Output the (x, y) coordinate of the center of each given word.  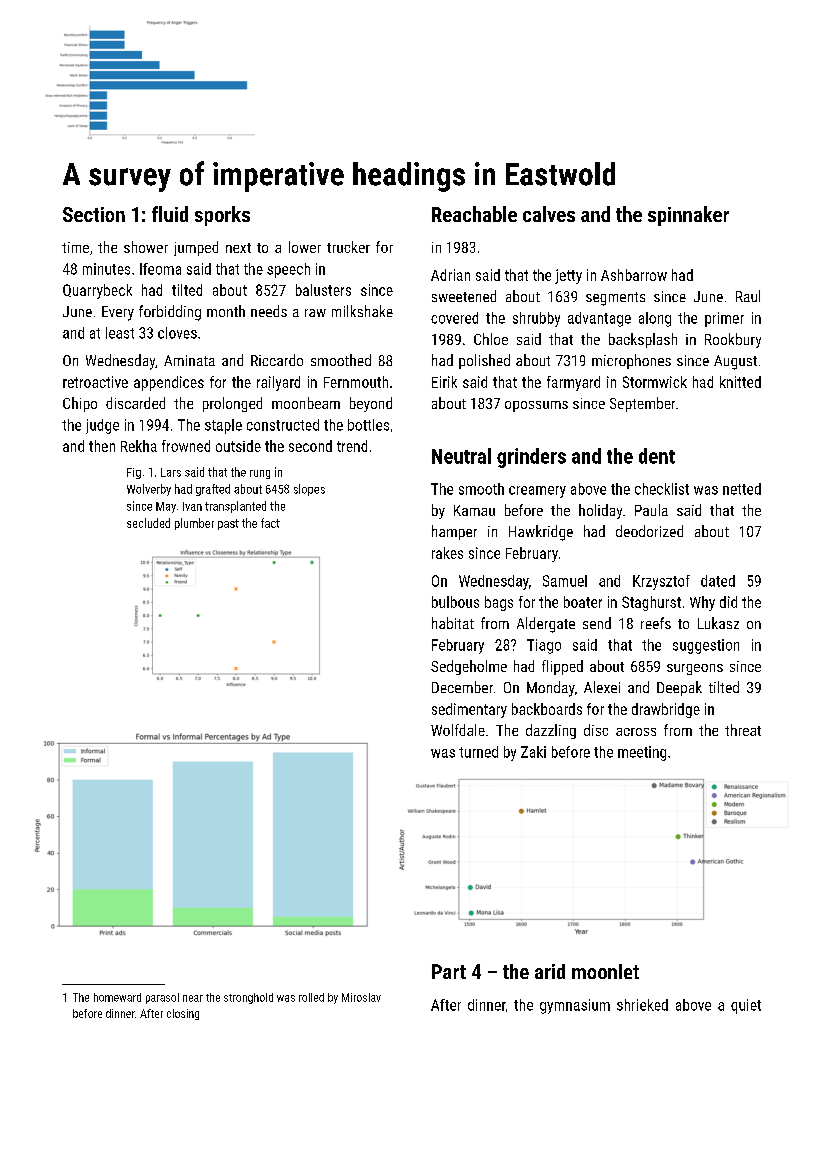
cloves (177, 333)
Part (449, 971)
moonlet (605, 971)
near (193, 998)
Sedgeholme (469, 667)
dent (657, 456)
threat (743, 730)
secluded (148, 523)
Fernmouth (356, 382)
